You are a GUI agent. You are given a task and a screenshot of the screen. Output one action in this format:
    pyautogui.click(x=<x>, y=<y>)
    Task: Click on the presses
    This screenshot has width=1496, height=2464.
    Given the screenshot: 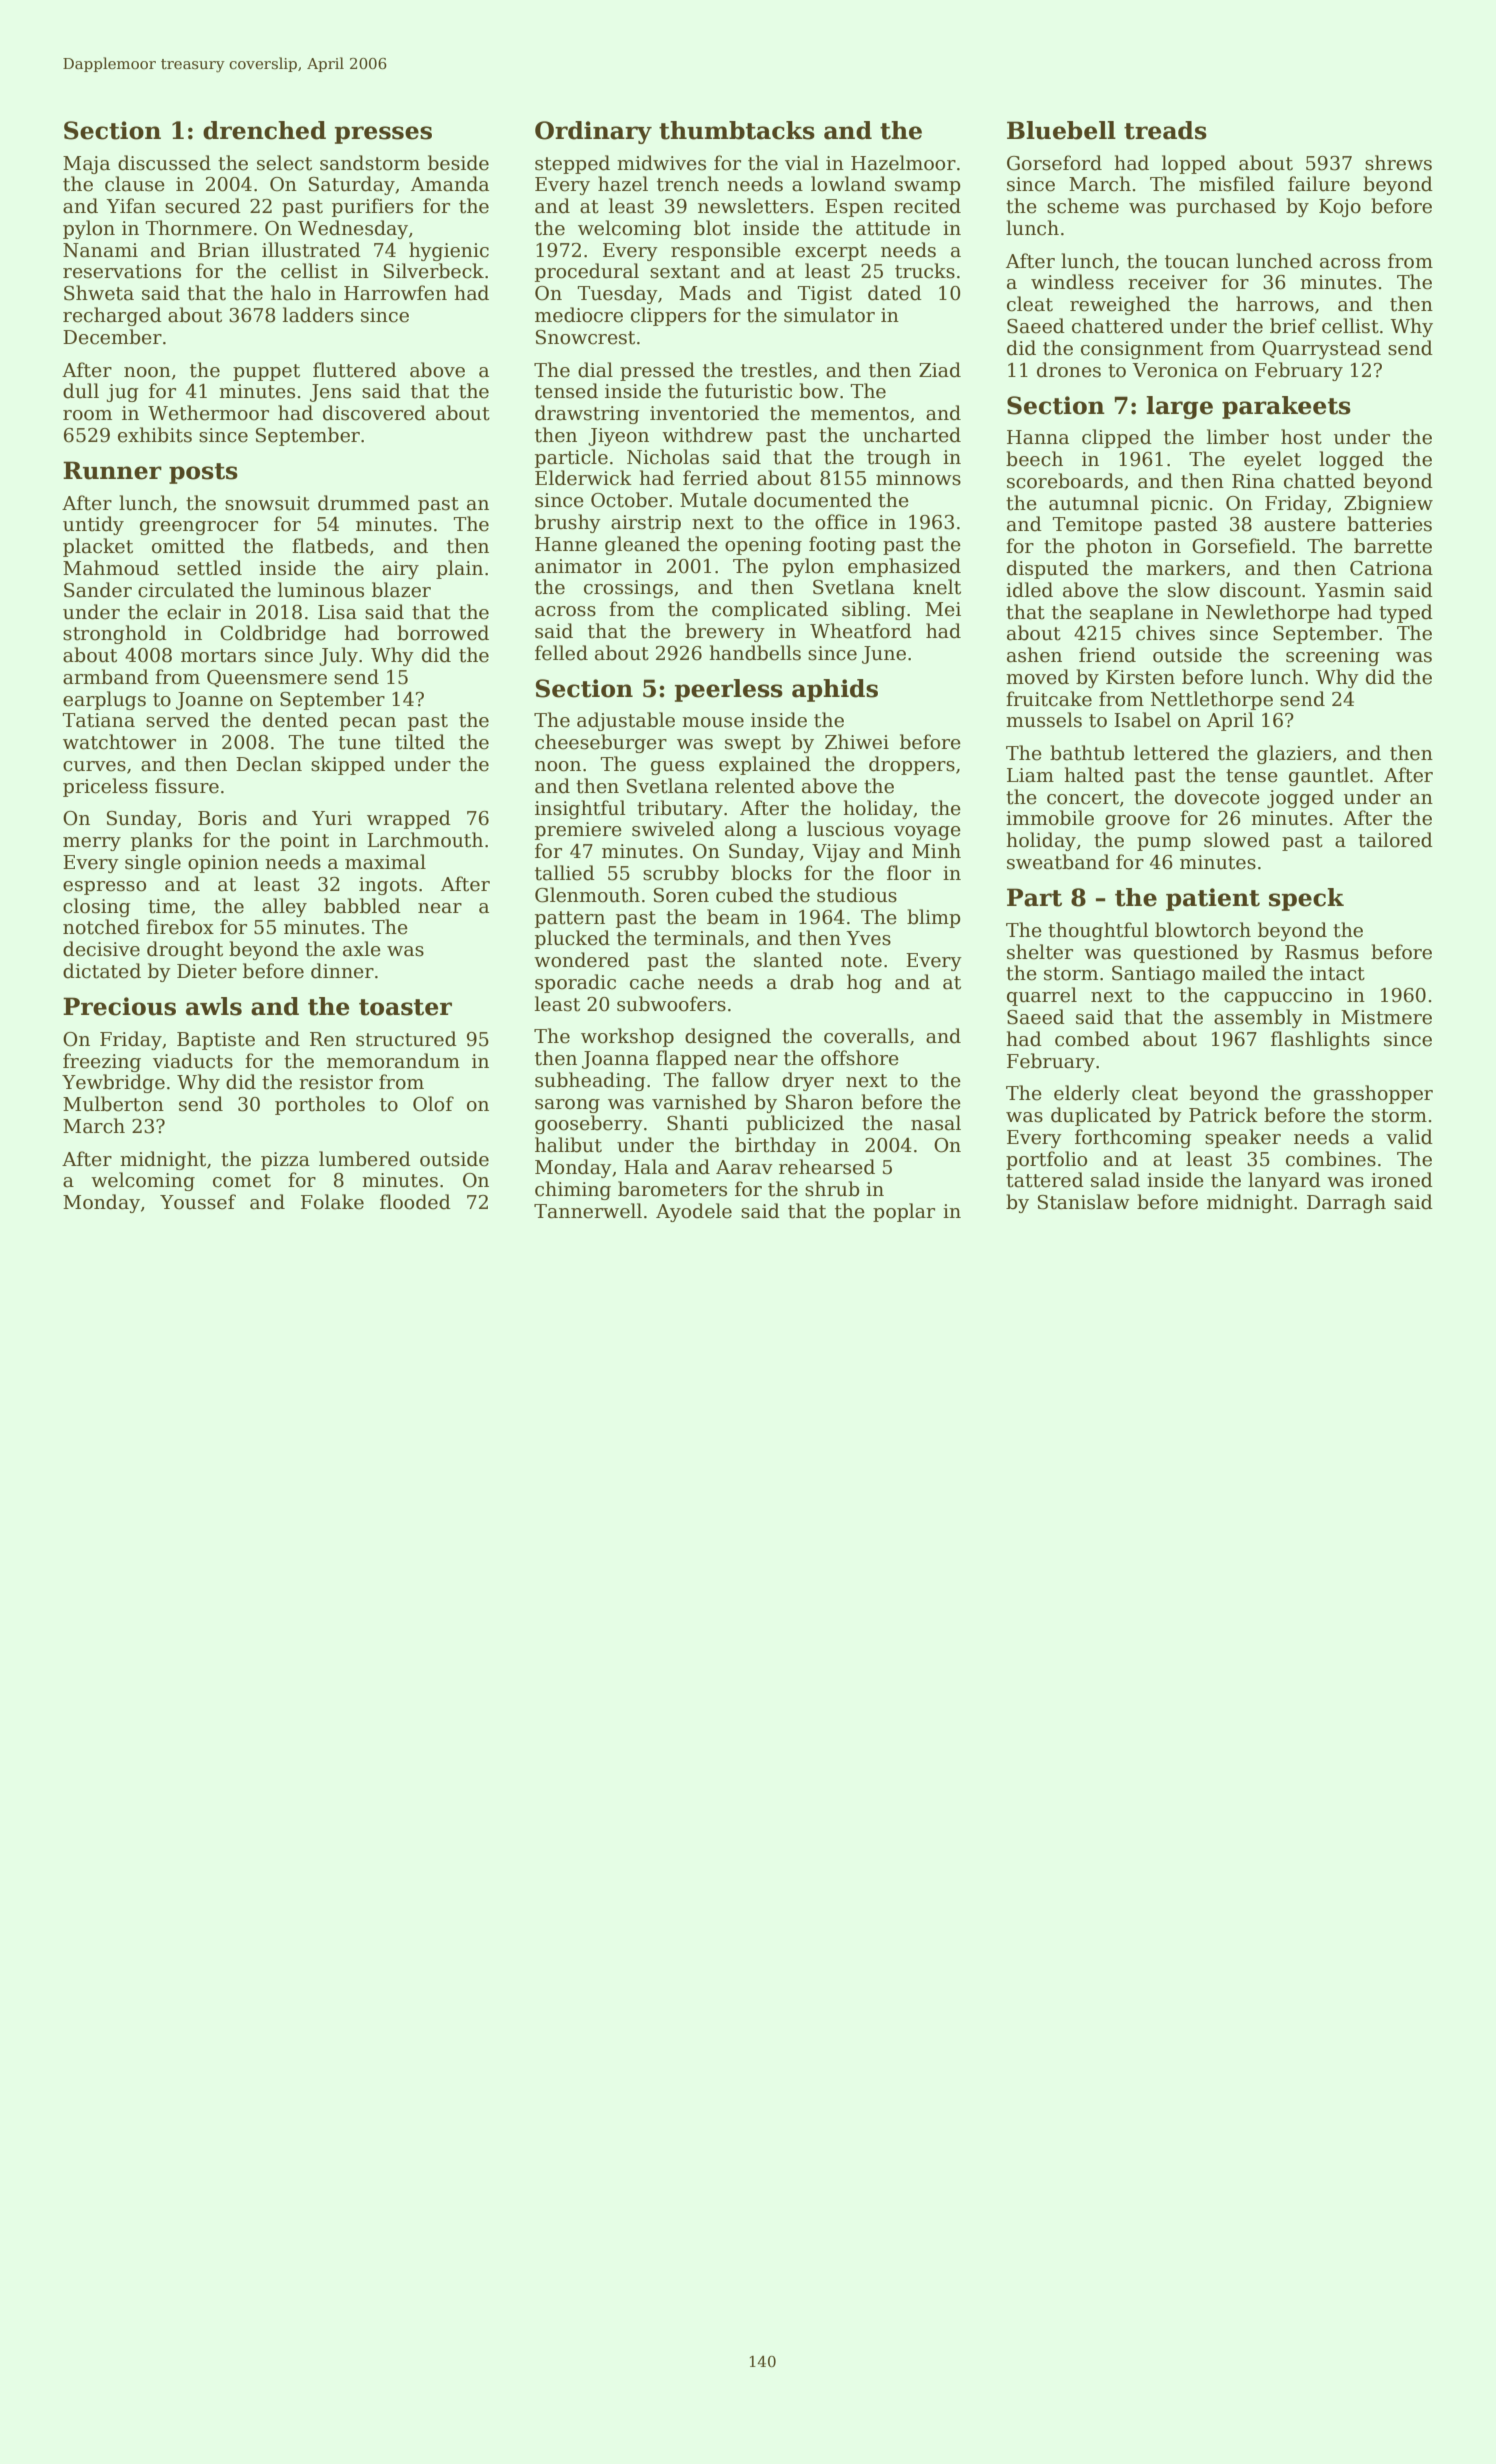 What is the action you would take?
    pyautogui.click(x=383, y=135)
